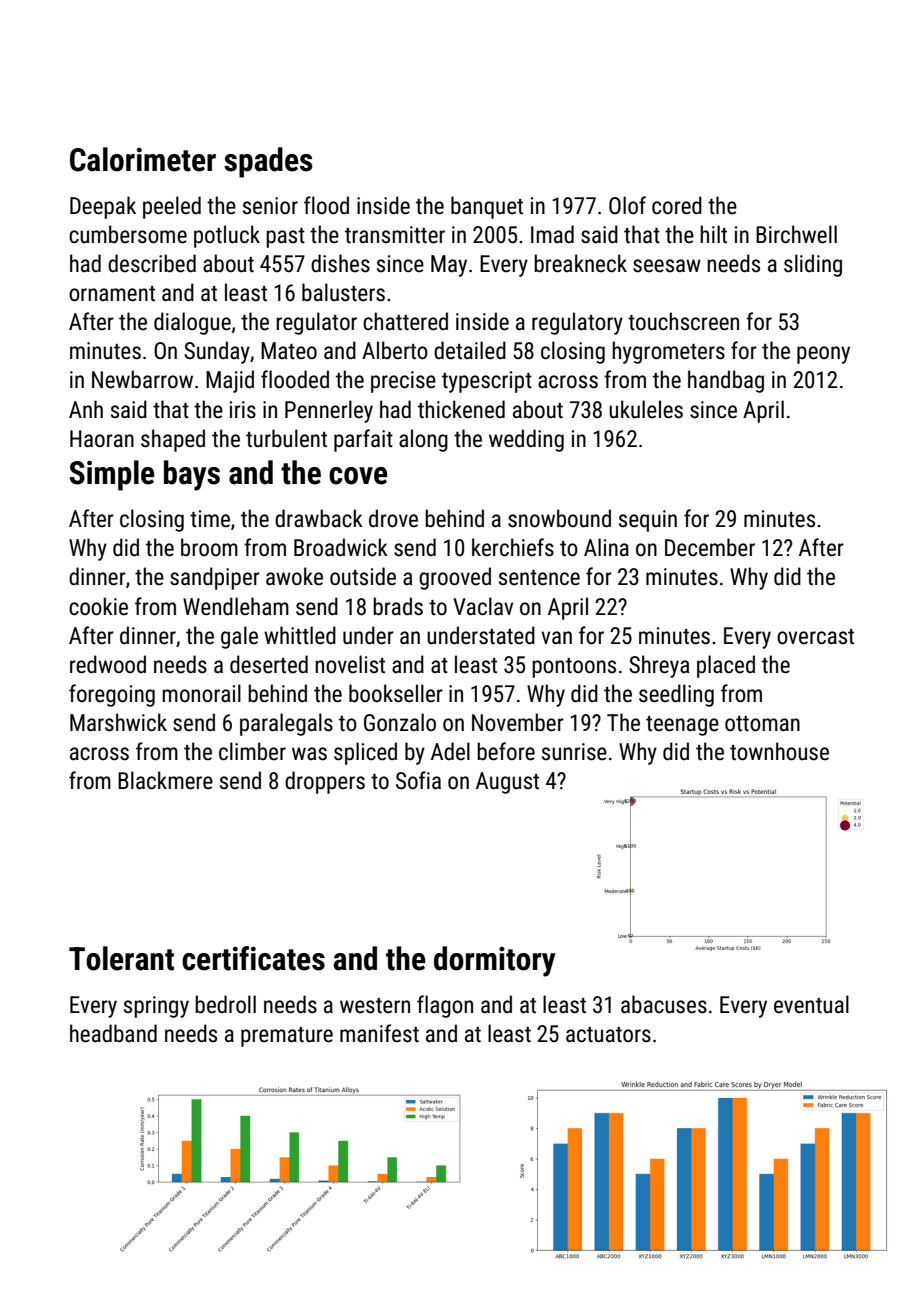 The image size is (924, 1311). Describe the element at coordinates (287, 1037) in the screenshot. I see `premature` at that location.
